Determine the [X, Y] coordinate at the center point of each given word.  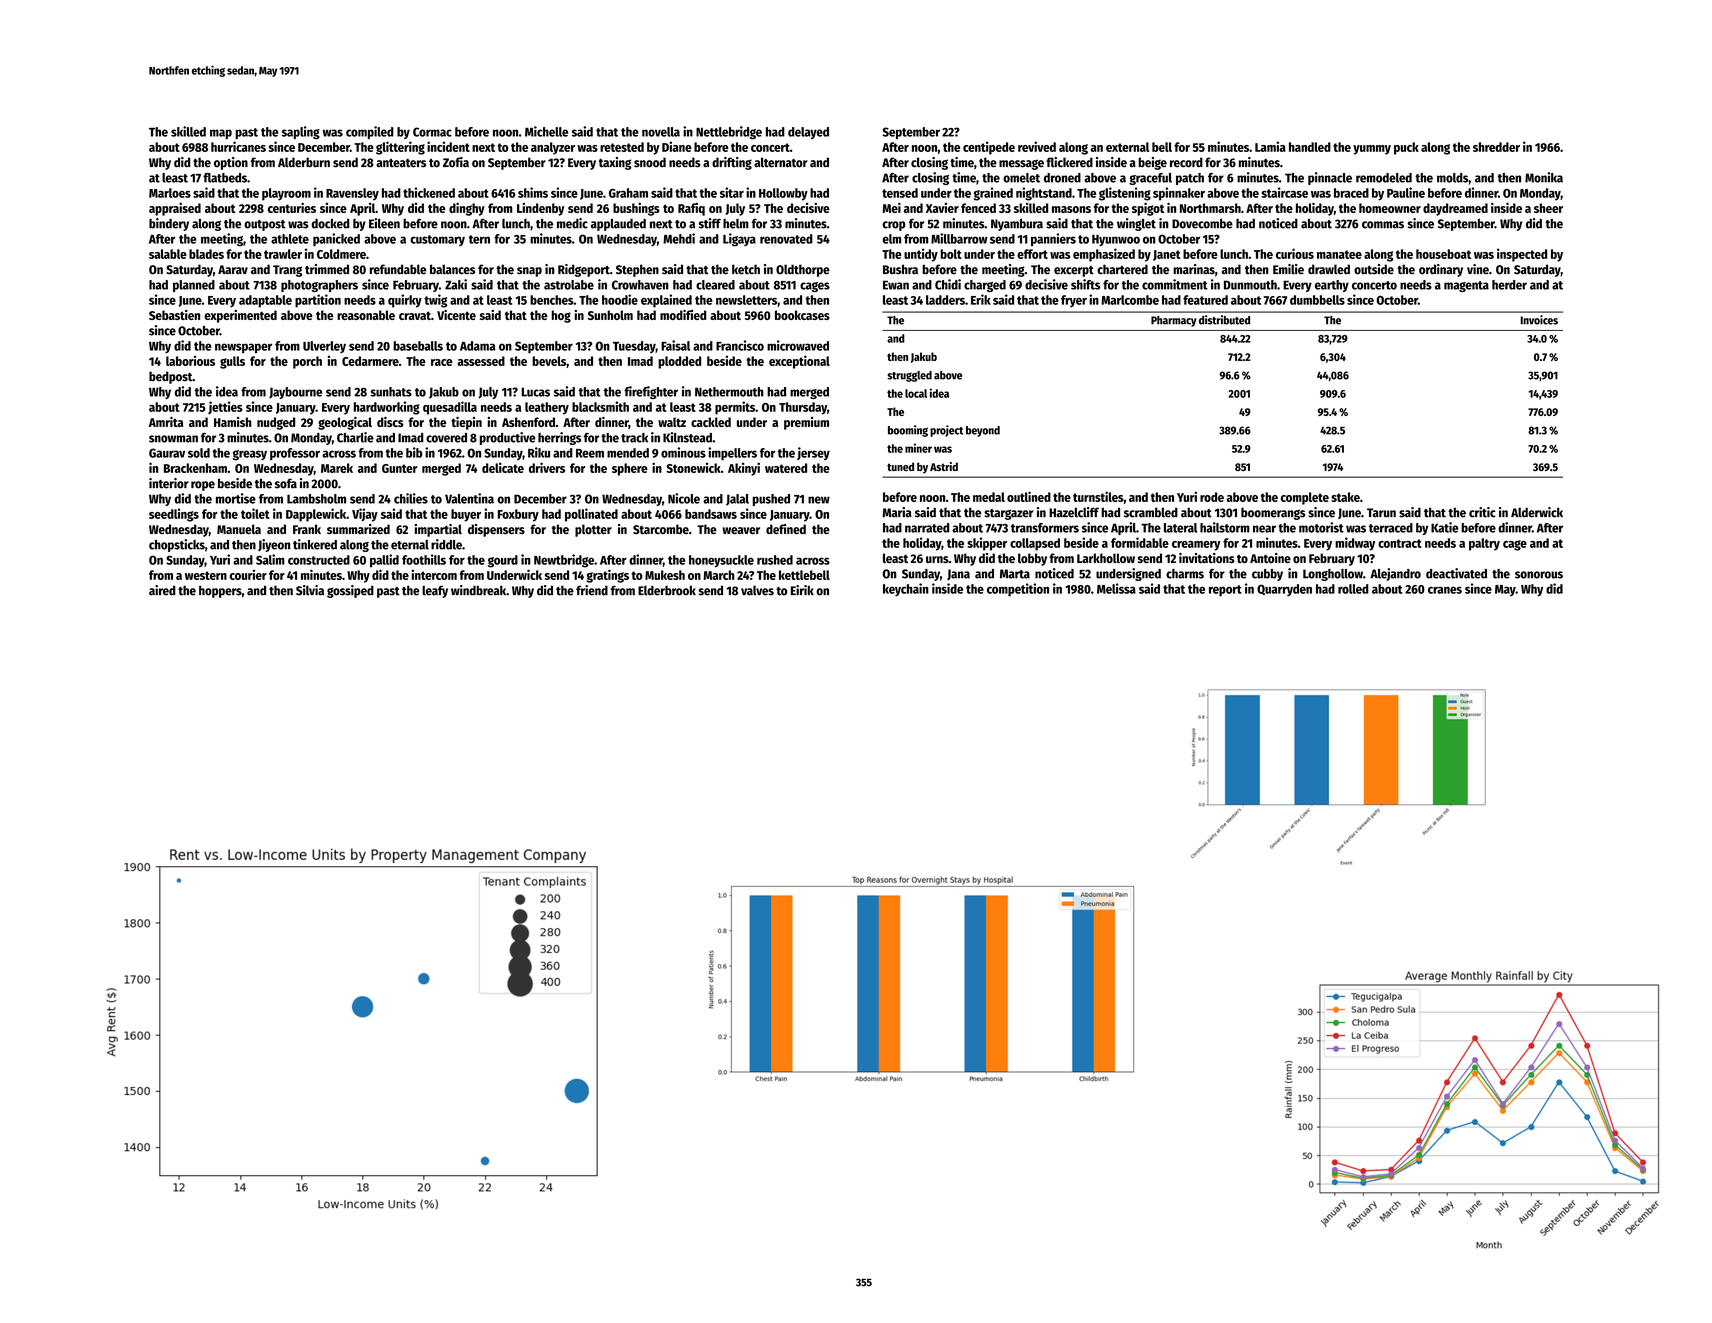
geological [345, 423]
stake [1345, 497]
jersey [813, 453]
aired [162, 590]
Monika [1544, 177]
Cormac [432, 132]
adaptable [265, 301]
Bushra [900, 269]
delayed [808, 133]
